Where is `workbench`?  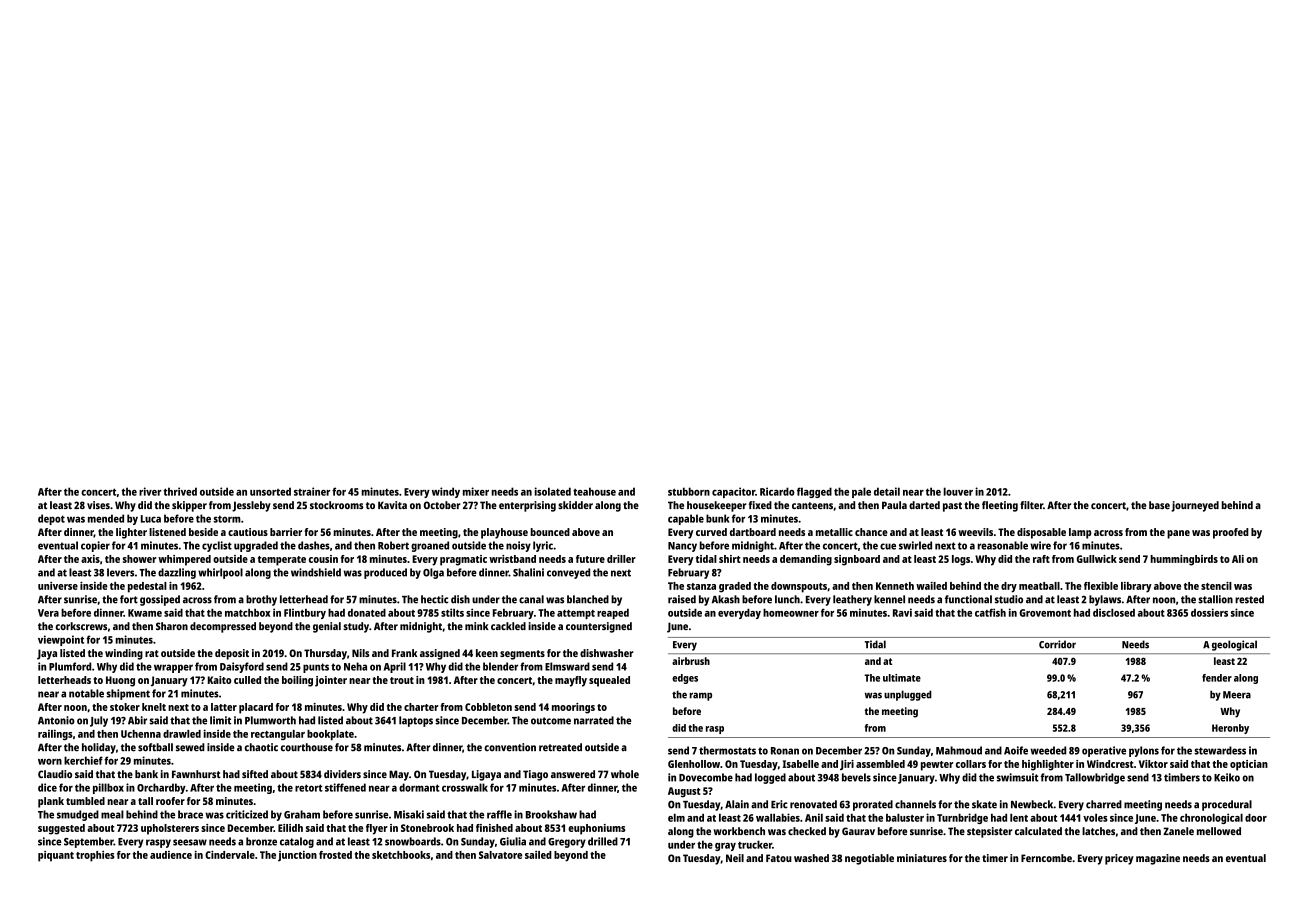
workbench is located at coordinates (739, 831).
